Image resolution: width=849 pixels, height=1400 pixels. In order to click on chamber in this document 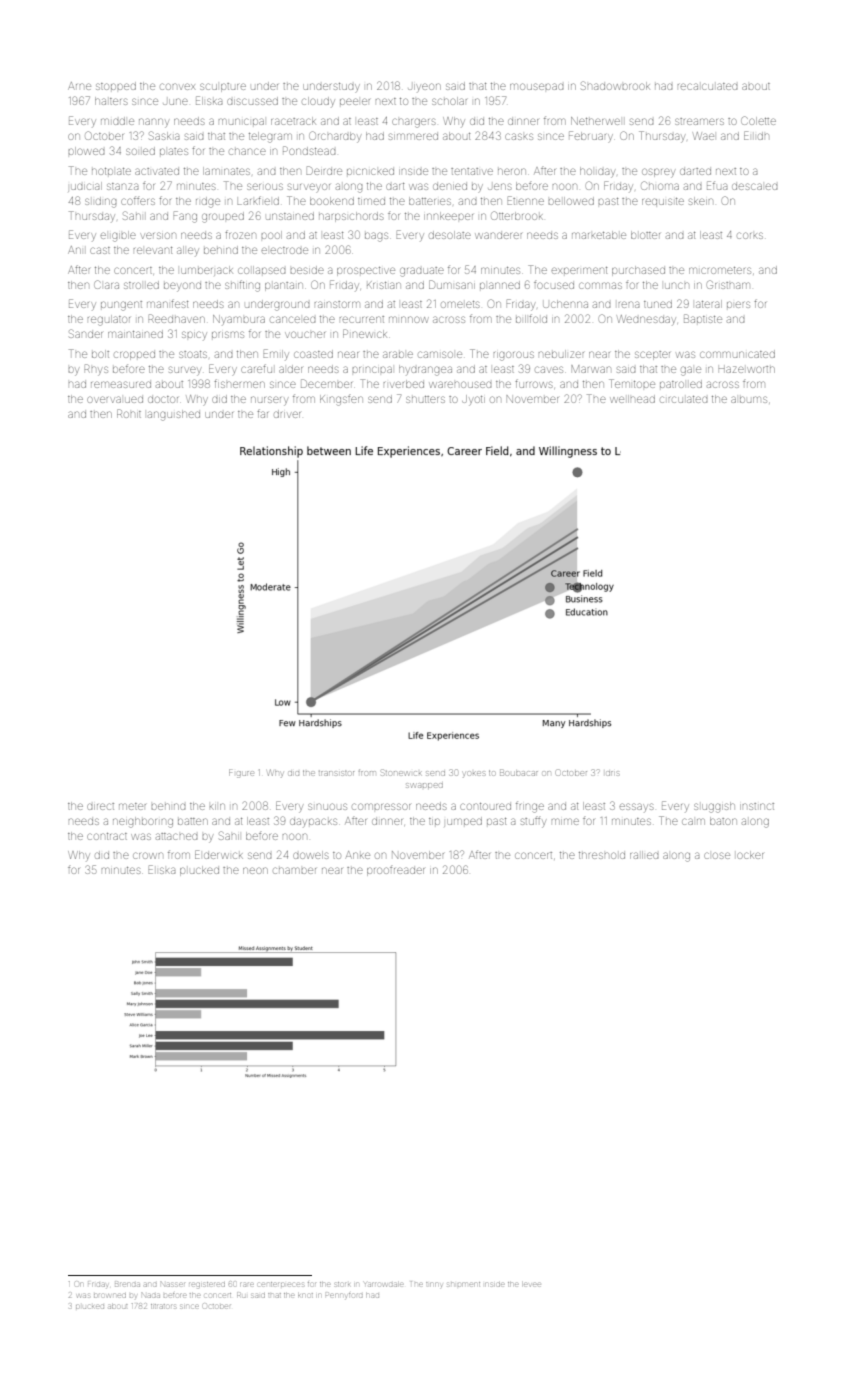, I will do `click(294, 870)`.
